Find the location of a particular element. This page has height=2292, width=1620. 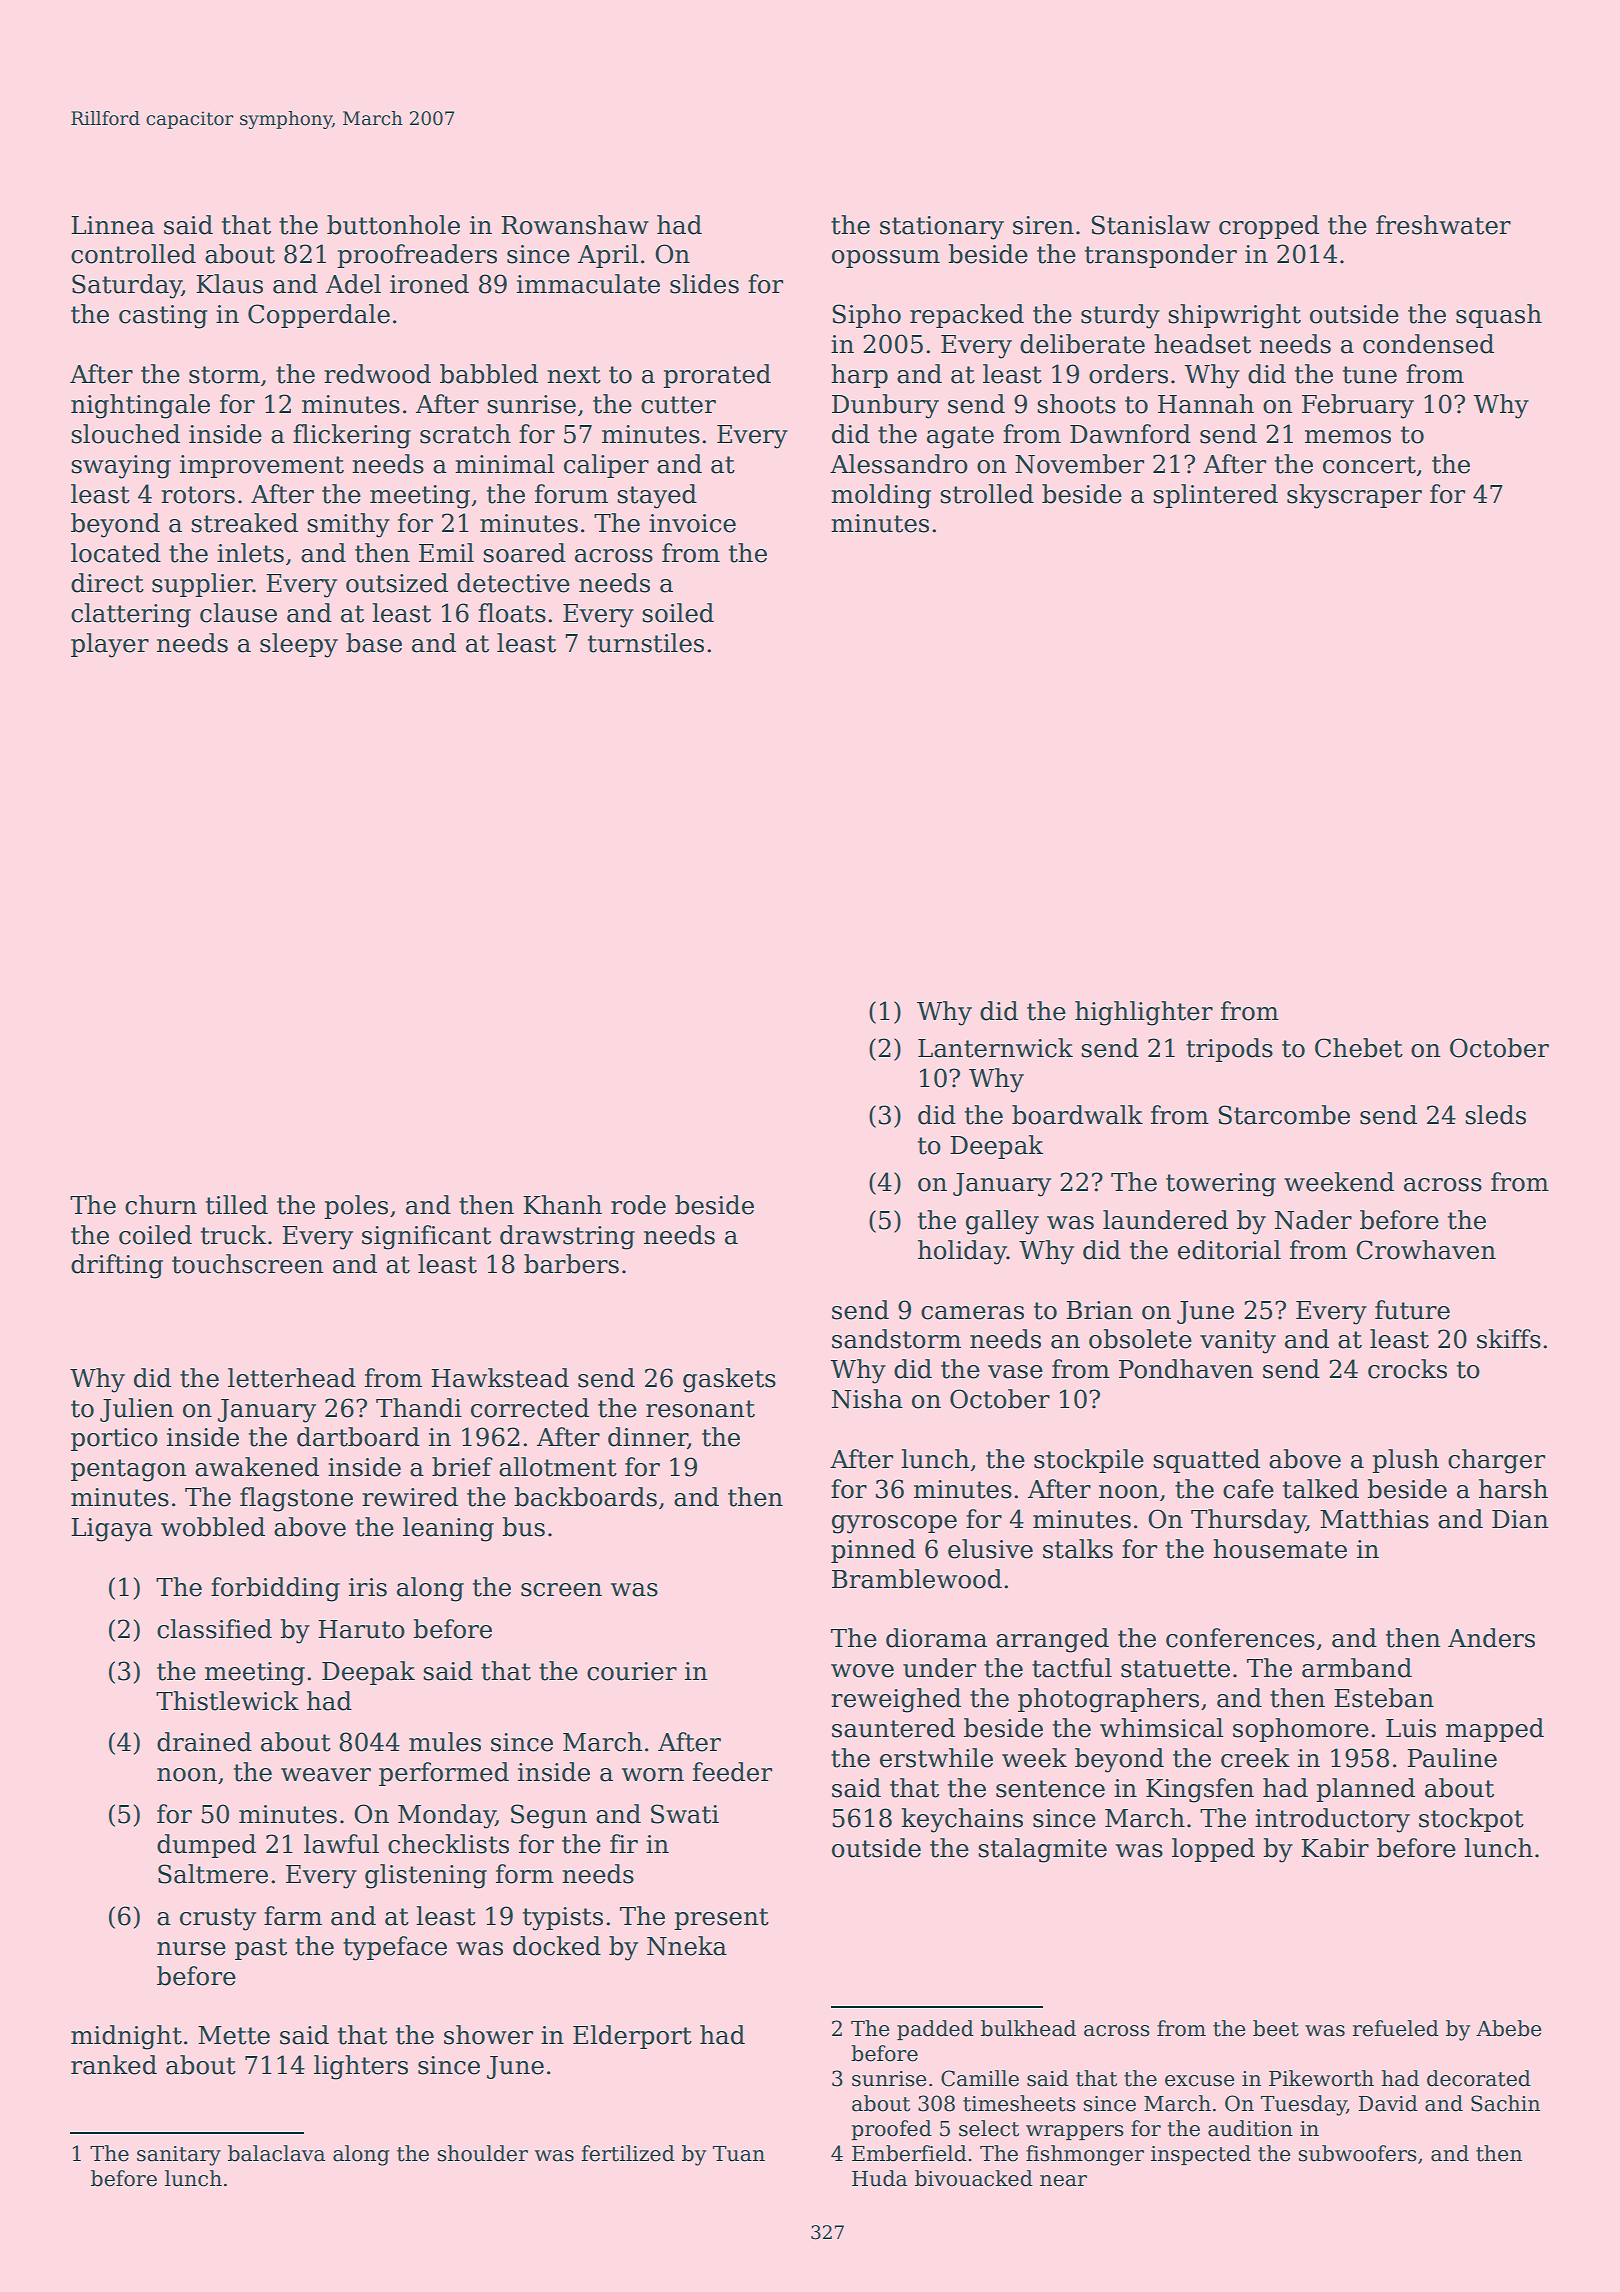

base is located at coordinates (374, 643).
